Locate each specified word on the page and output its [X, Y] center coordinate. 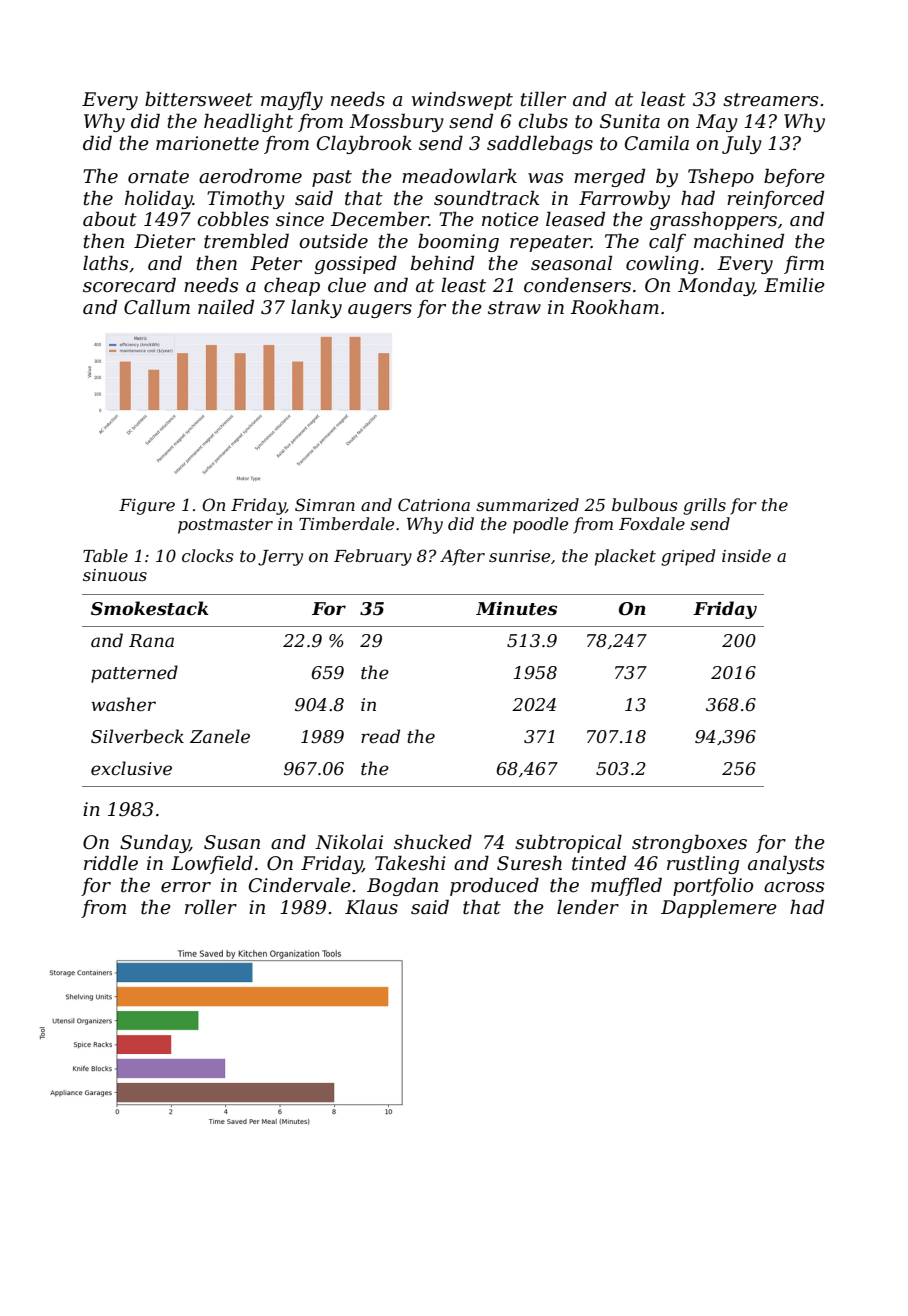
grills [704, 506]
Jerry [280, 558]
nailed [226, 307]
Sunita [630, 121]
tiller [543, 99]
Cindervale [300, 885]
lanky [316, 308]
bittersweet [199, 99]
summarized [527, 505]
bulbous [645, 504]
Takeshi [410, 863]
